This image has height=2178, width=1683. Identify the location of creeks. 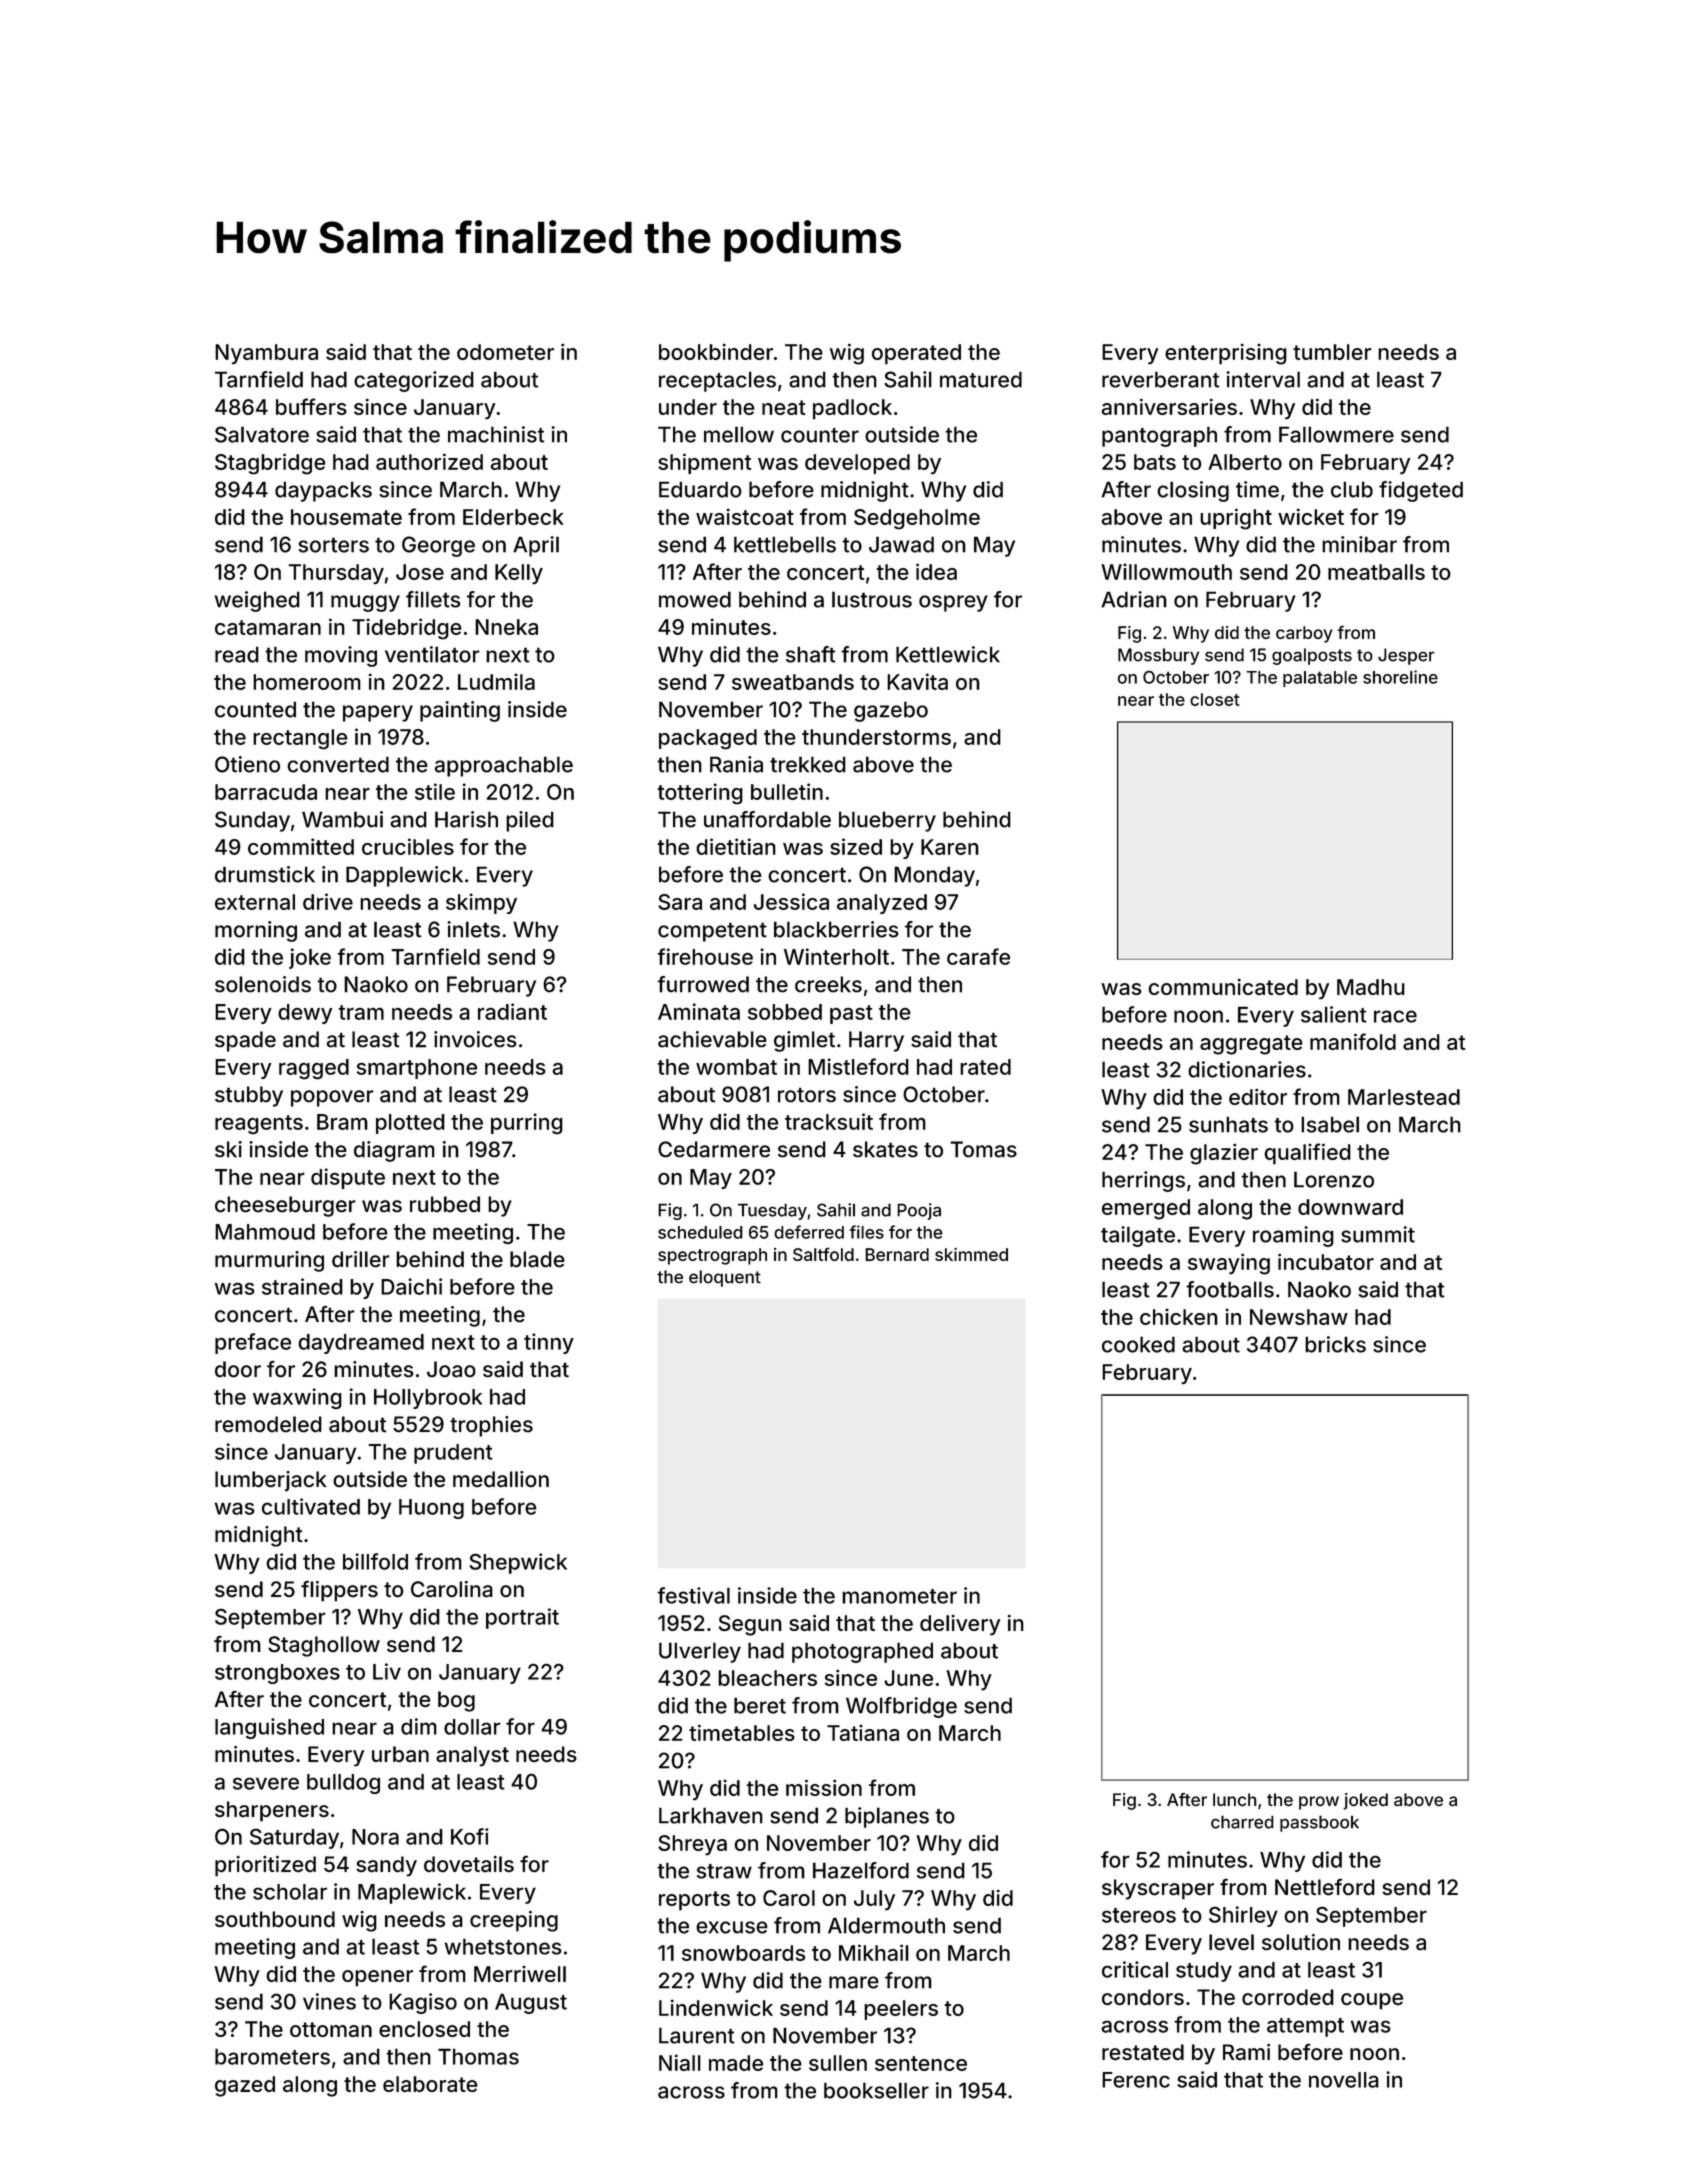
(828, 984).
